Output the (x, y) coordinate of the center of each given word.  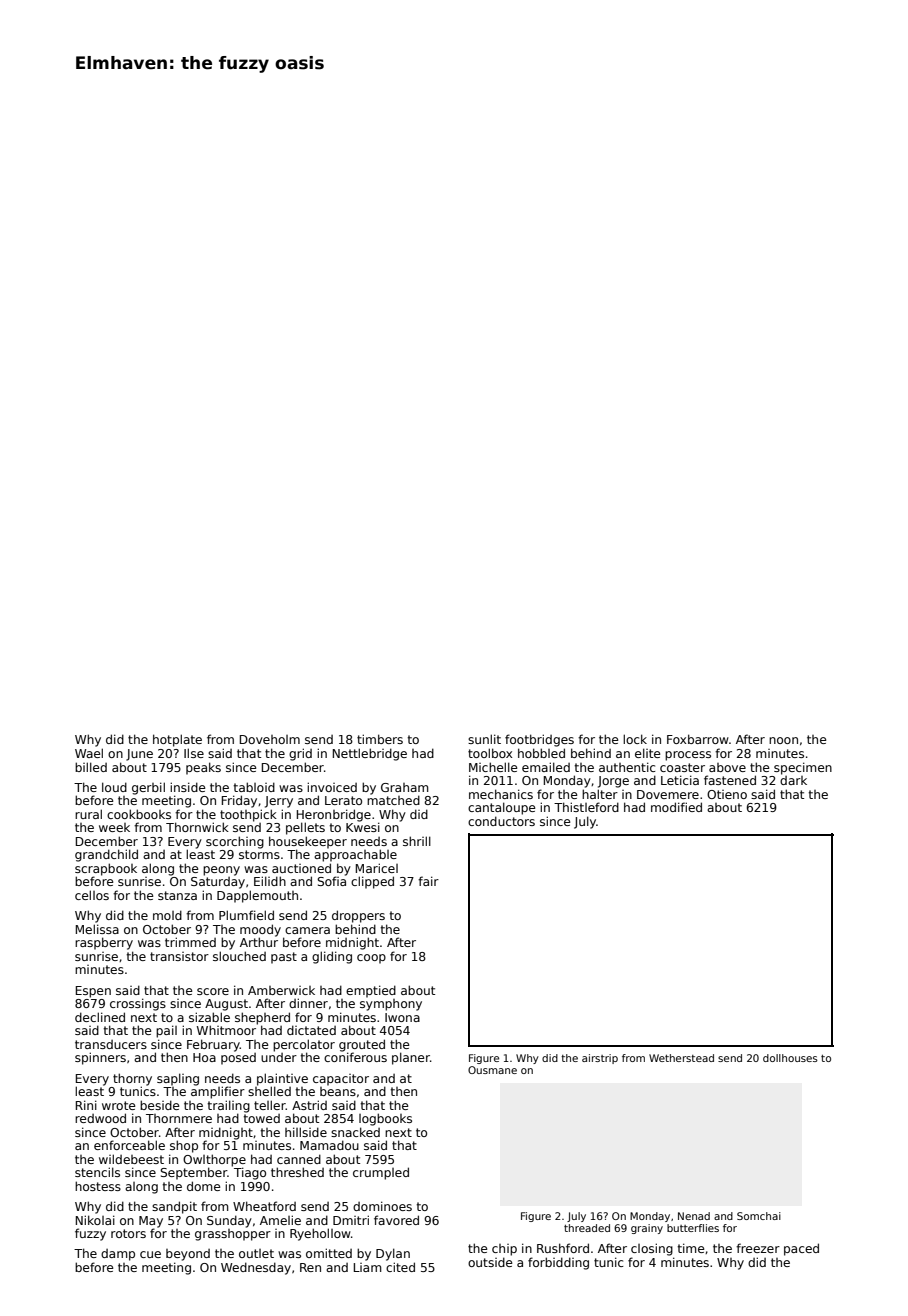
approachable (355, 855)
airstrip (600, 1059)
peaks (203, 768)
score (213, 991)
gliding (332, 957)
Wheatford (264, 1206)
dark (793, 780)
